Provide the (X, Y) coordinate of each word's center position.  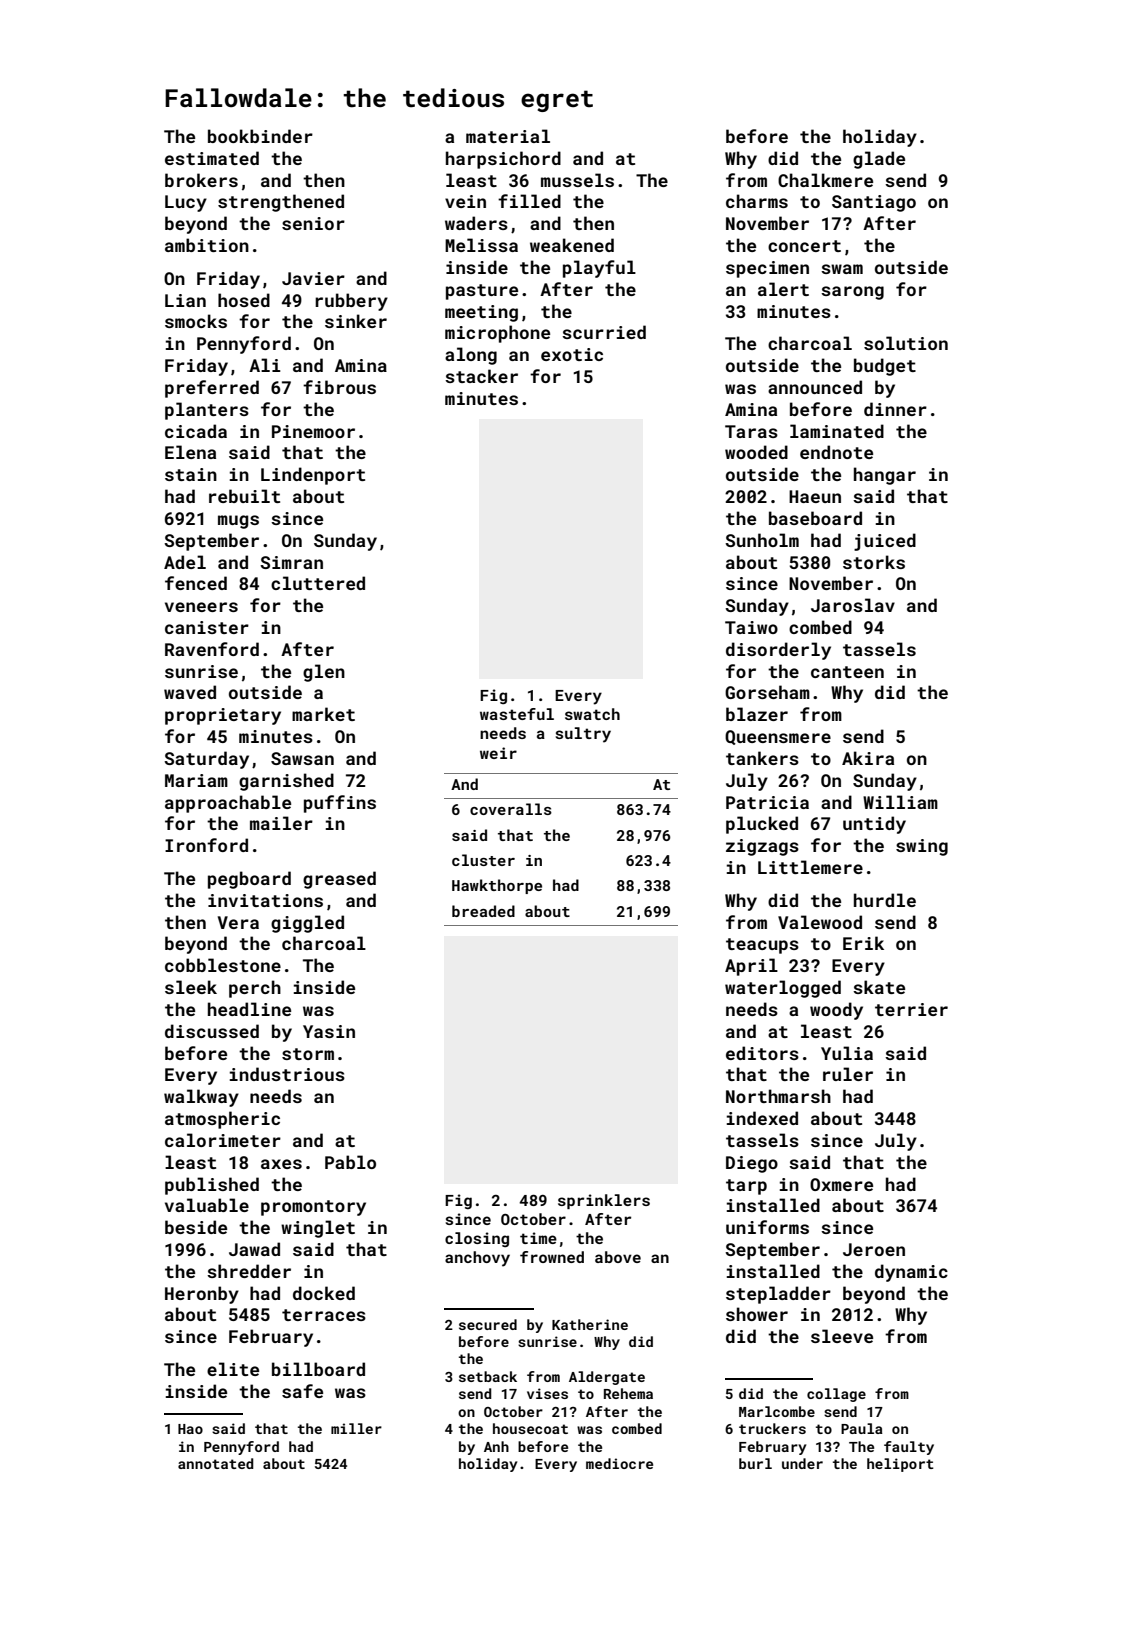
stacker (481, 376)
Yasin (329, 1031)
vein (465, 201)
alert (783, 289)
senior (313, 223)
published (212, 1186)
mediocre (619, 1463)
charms (757, 201)
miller (356, 1428)
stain (191, 474)
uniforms (767, 1227)
